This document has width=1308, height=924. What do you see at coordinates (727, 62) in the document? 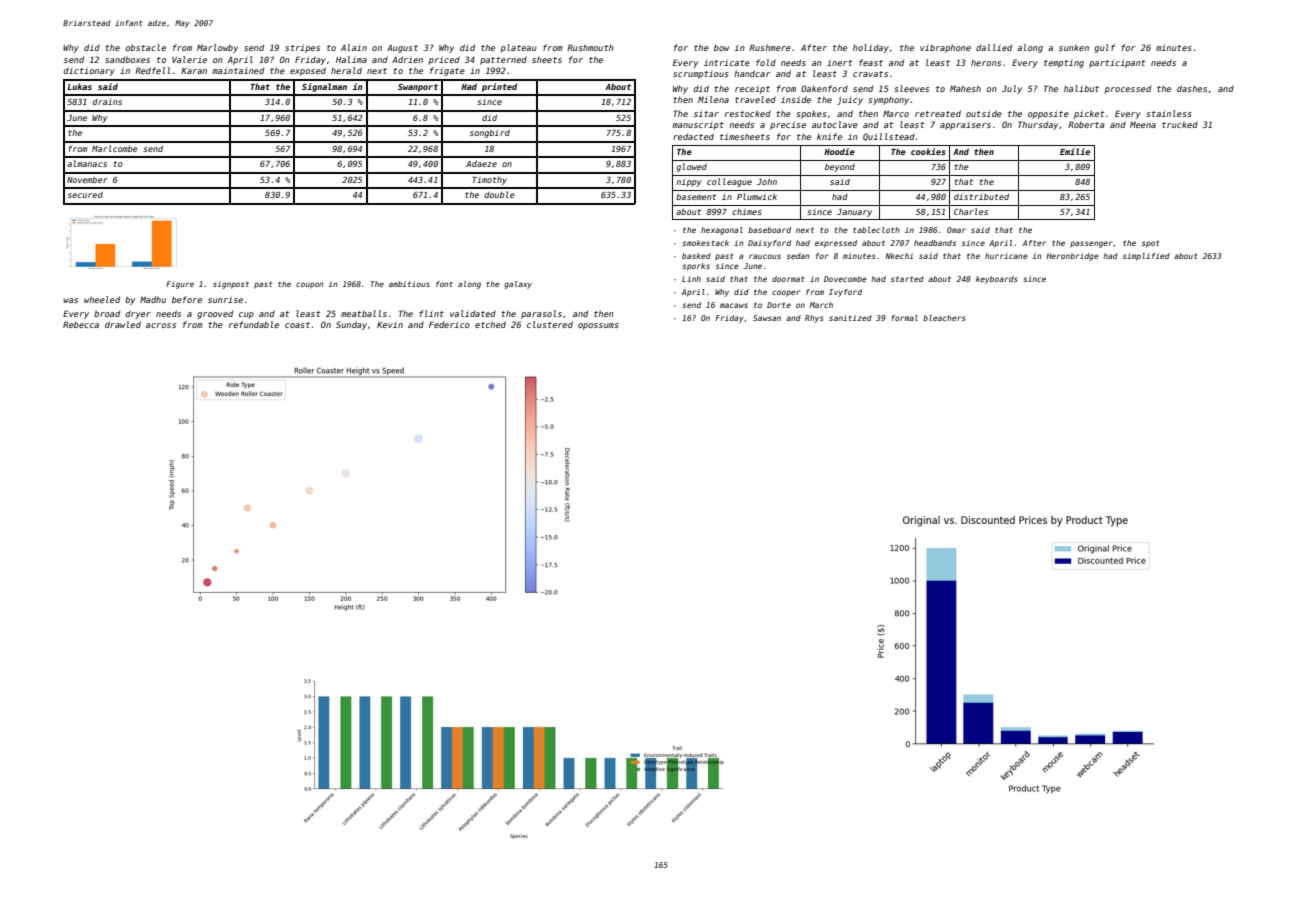
I see `intricate` at bounding box center [727, 62].
